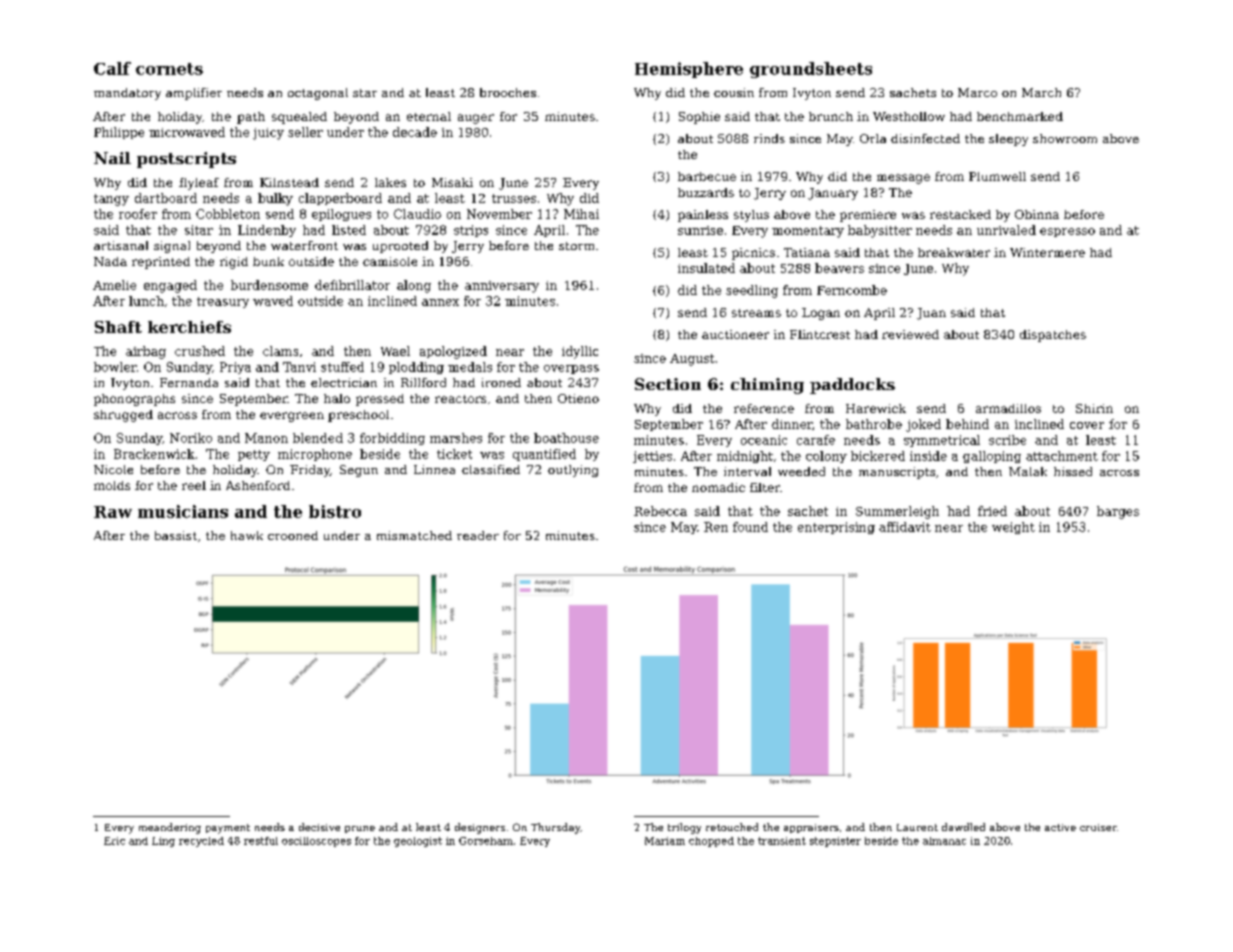 The image size is (1233, 952). What do you see at coordinates (1020, 116) in the screenshot?
I see `benchmarked` at bounding box center [1020, 116].
